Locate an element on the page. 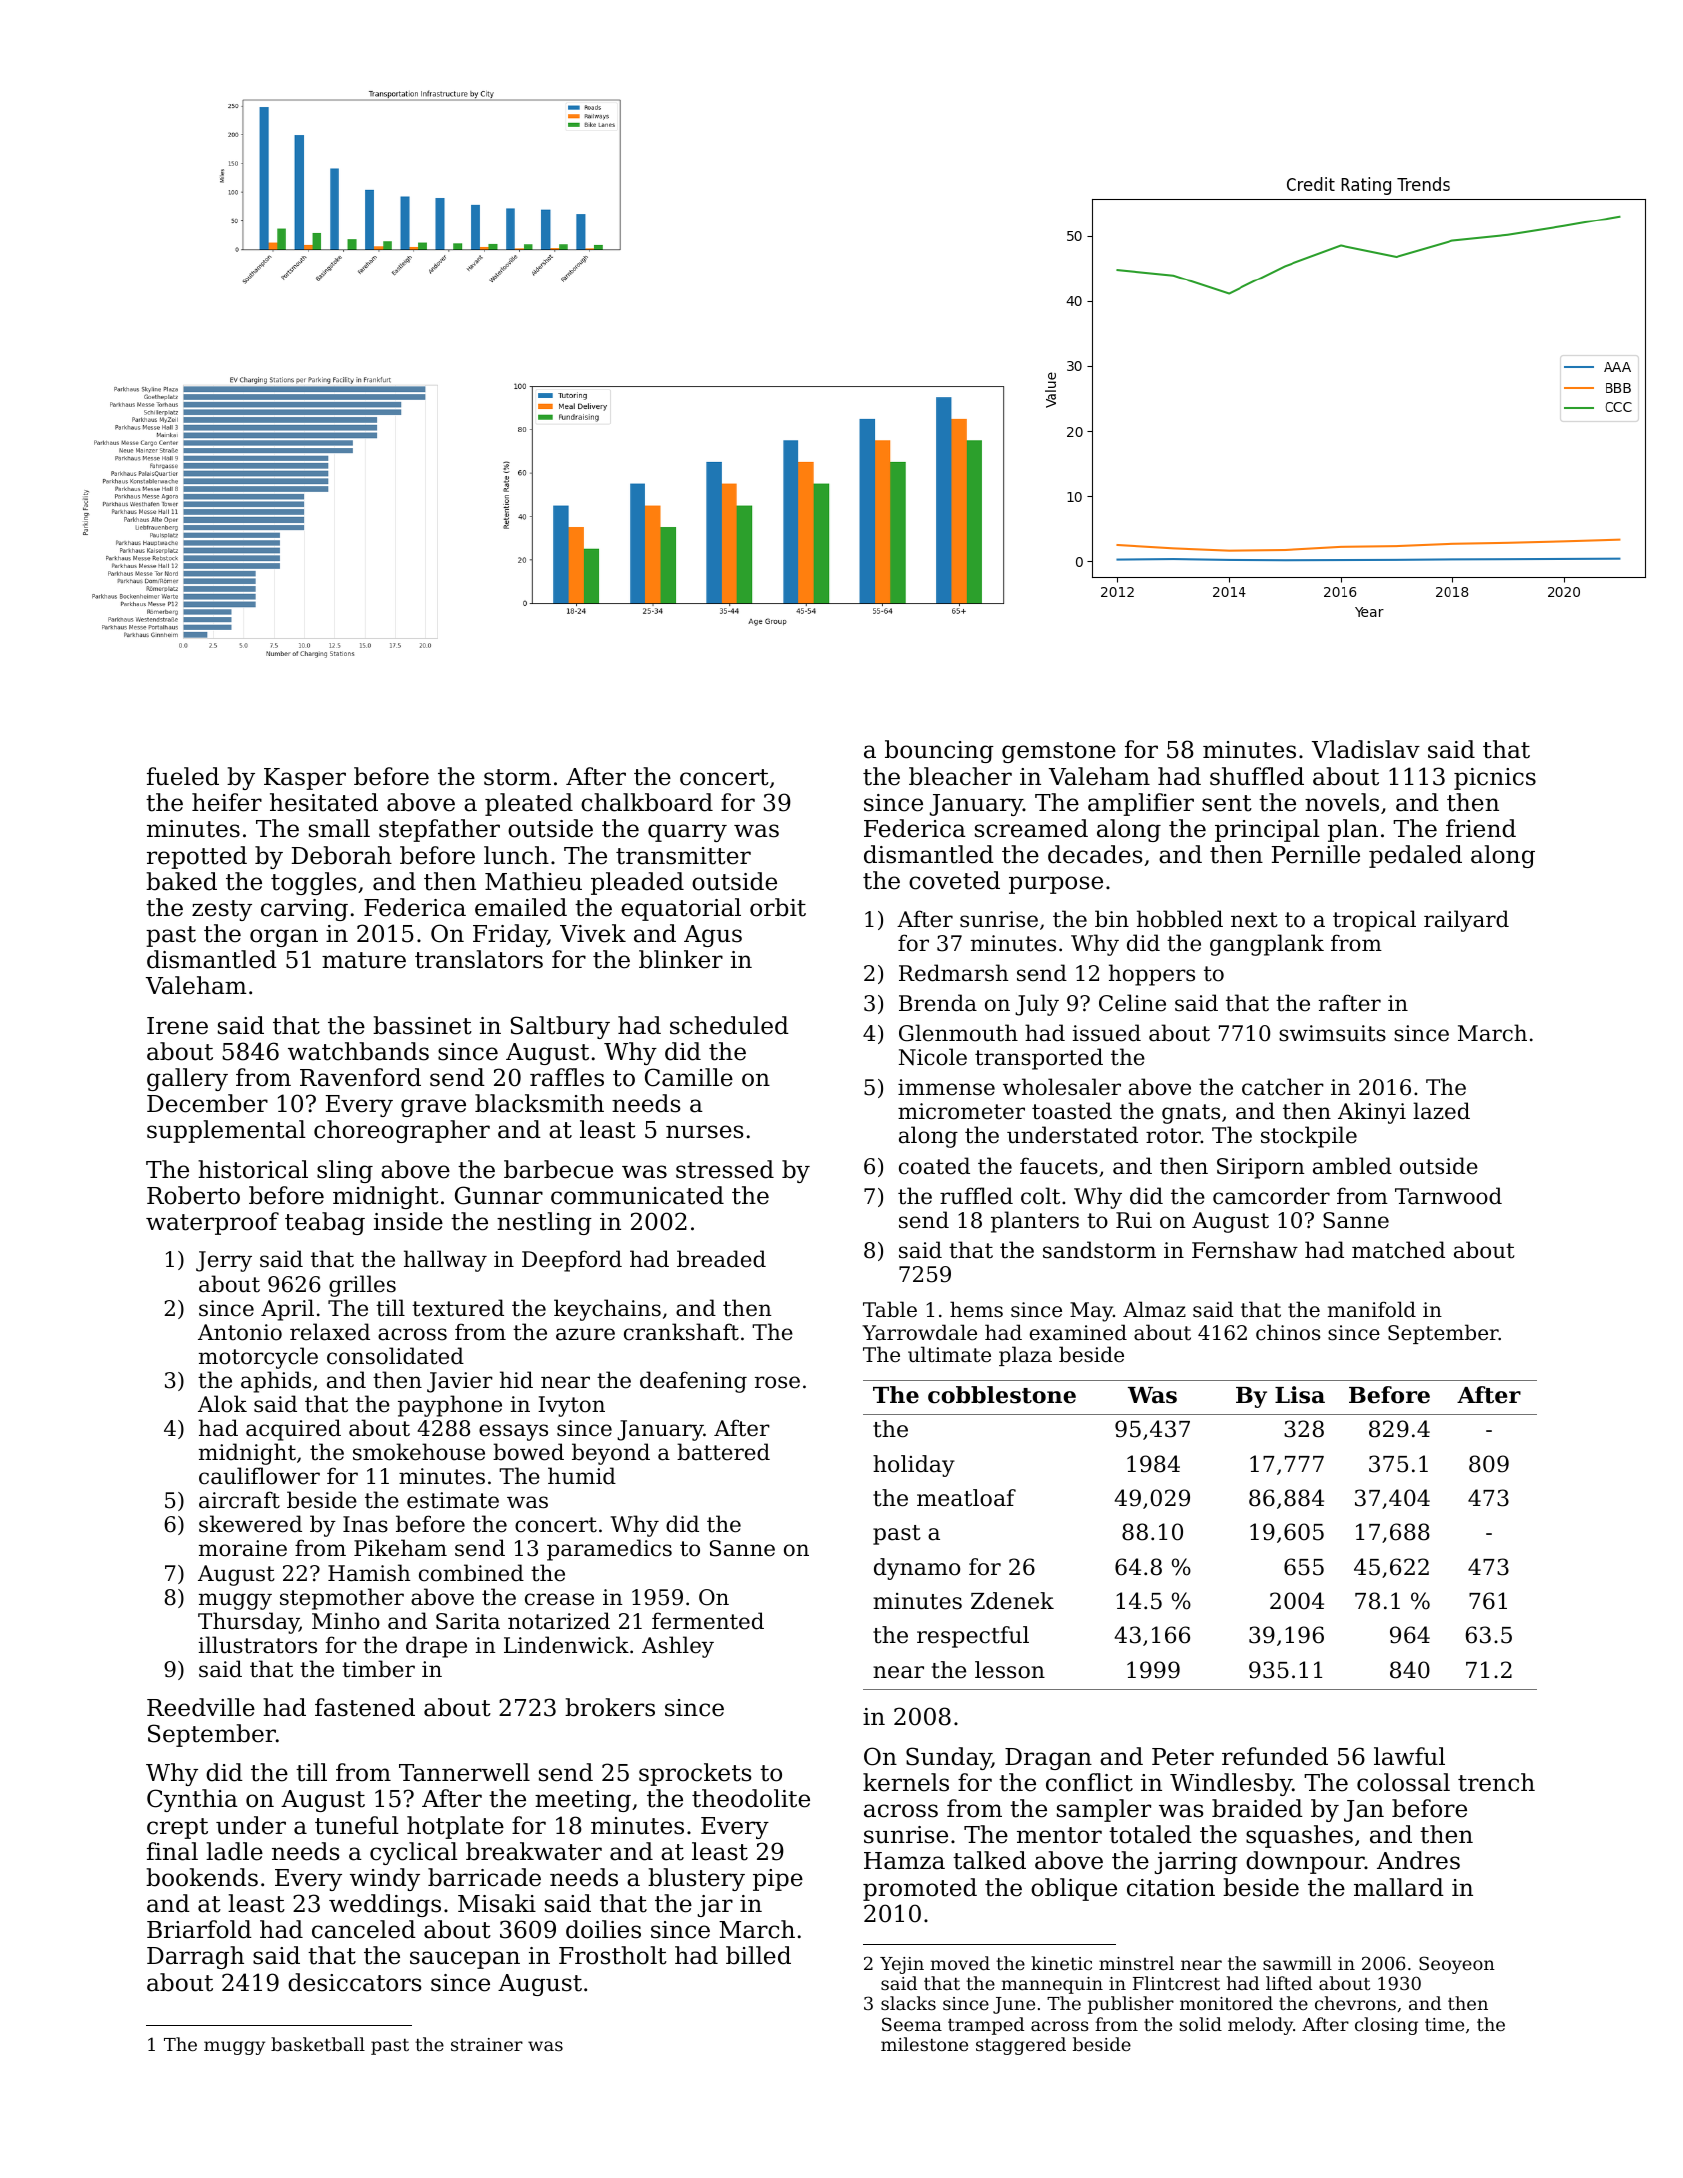  swimsuits is located at coordinates (1332, 1033).
